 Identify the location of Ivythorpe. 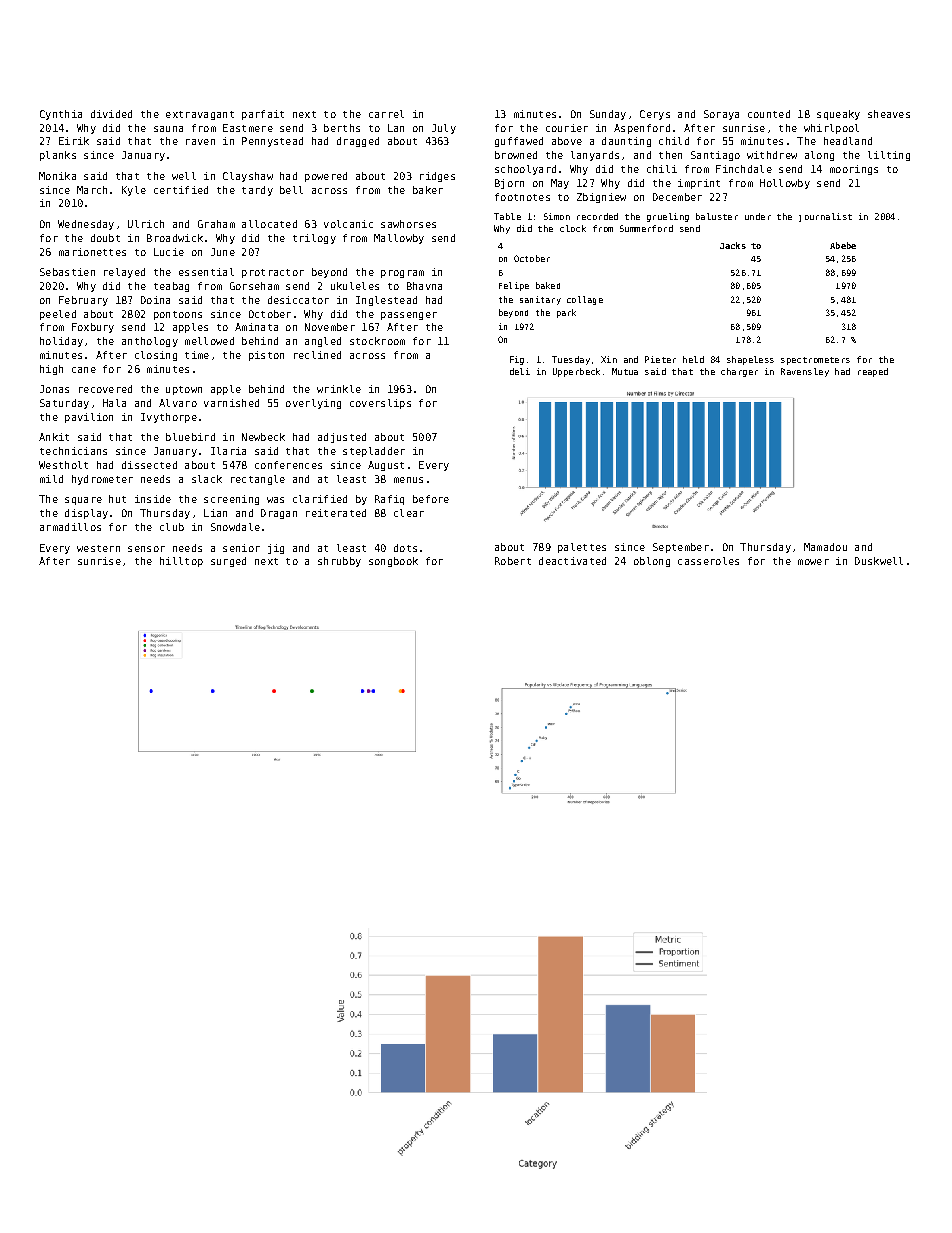
(169, 418).
